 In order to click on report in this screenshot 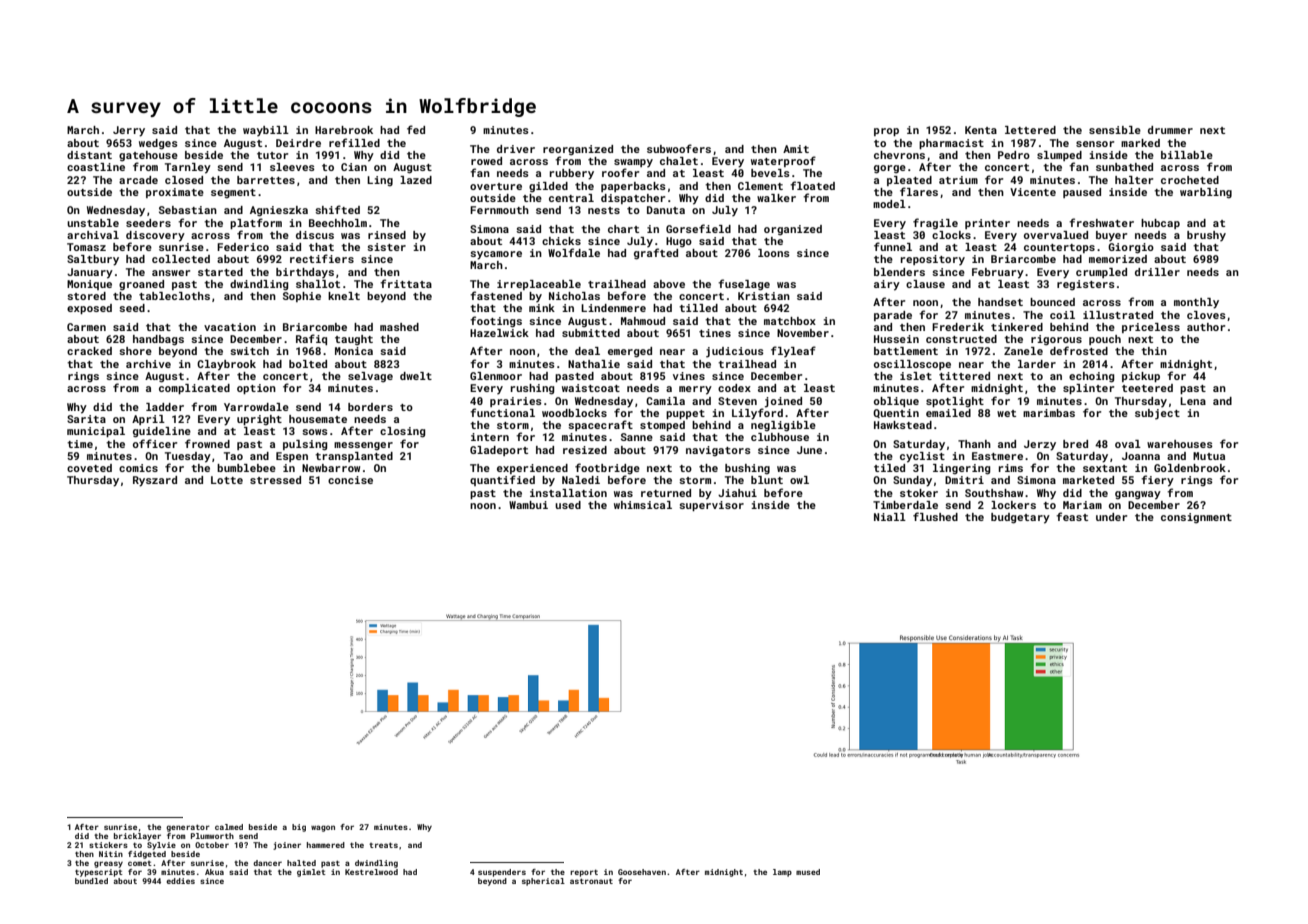, I will do `click(584, 873)`.
